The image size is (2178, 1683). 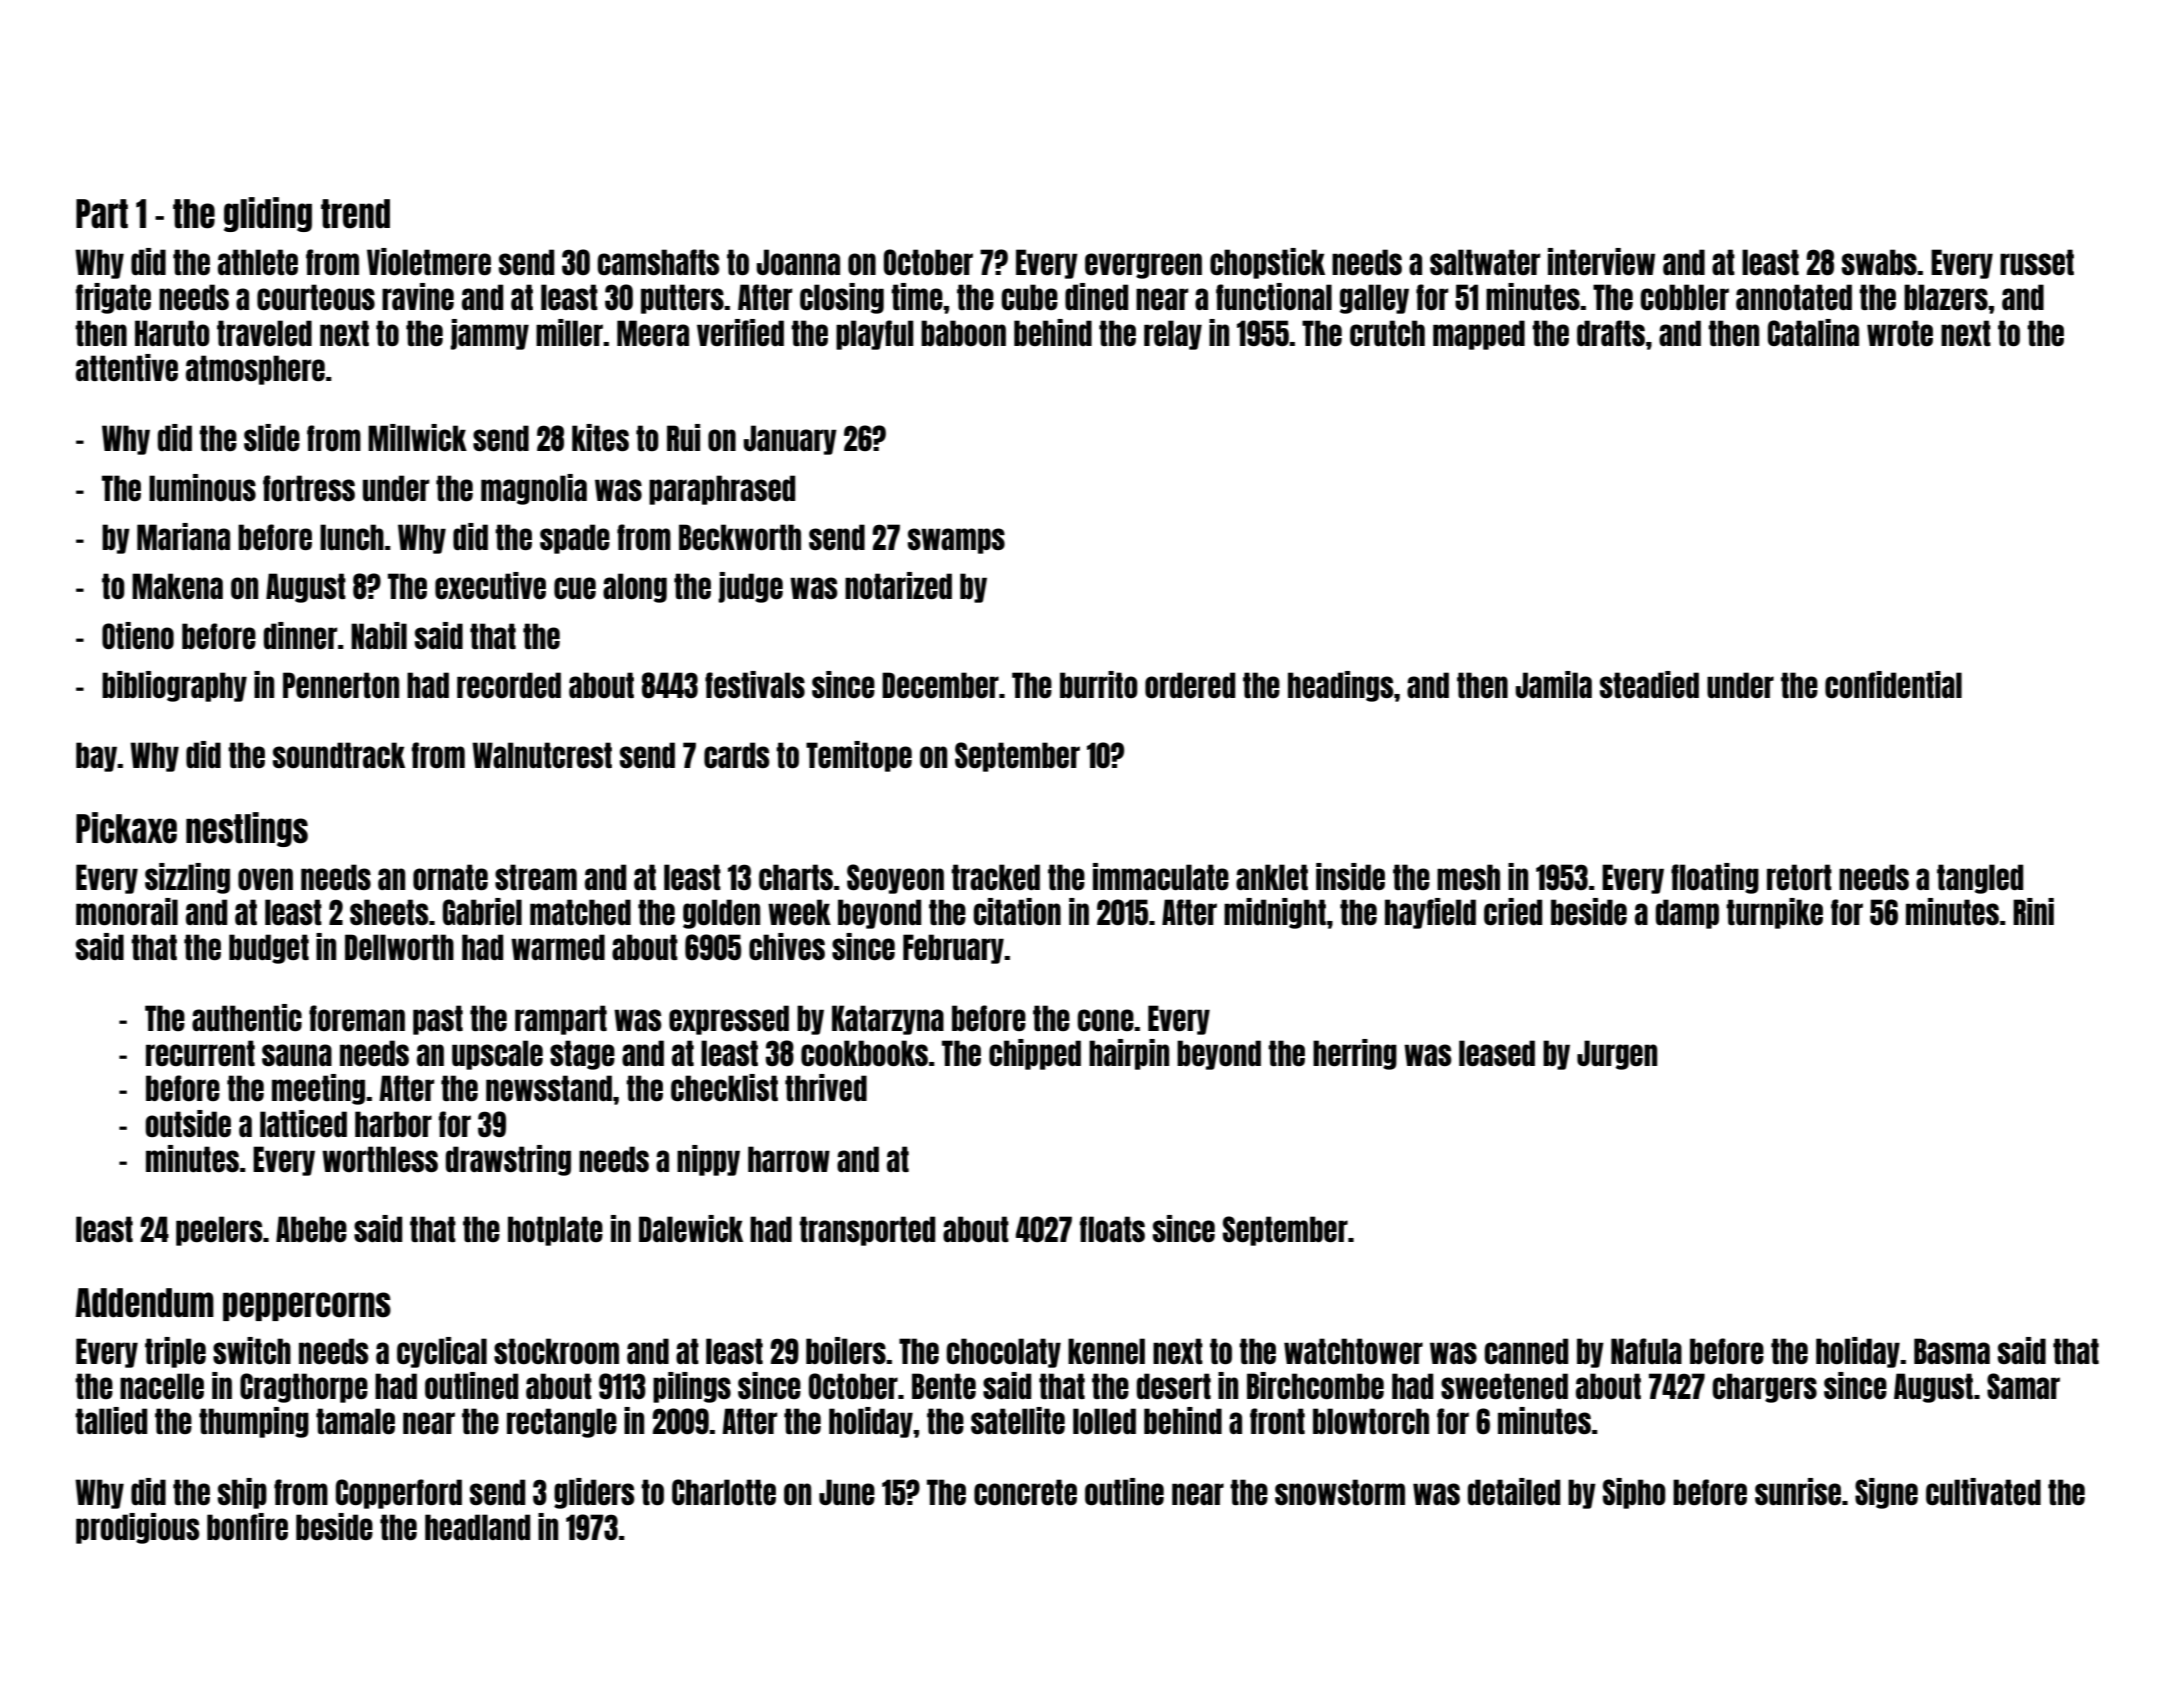 I want to click on floating, so click(x=1715, y=878).
